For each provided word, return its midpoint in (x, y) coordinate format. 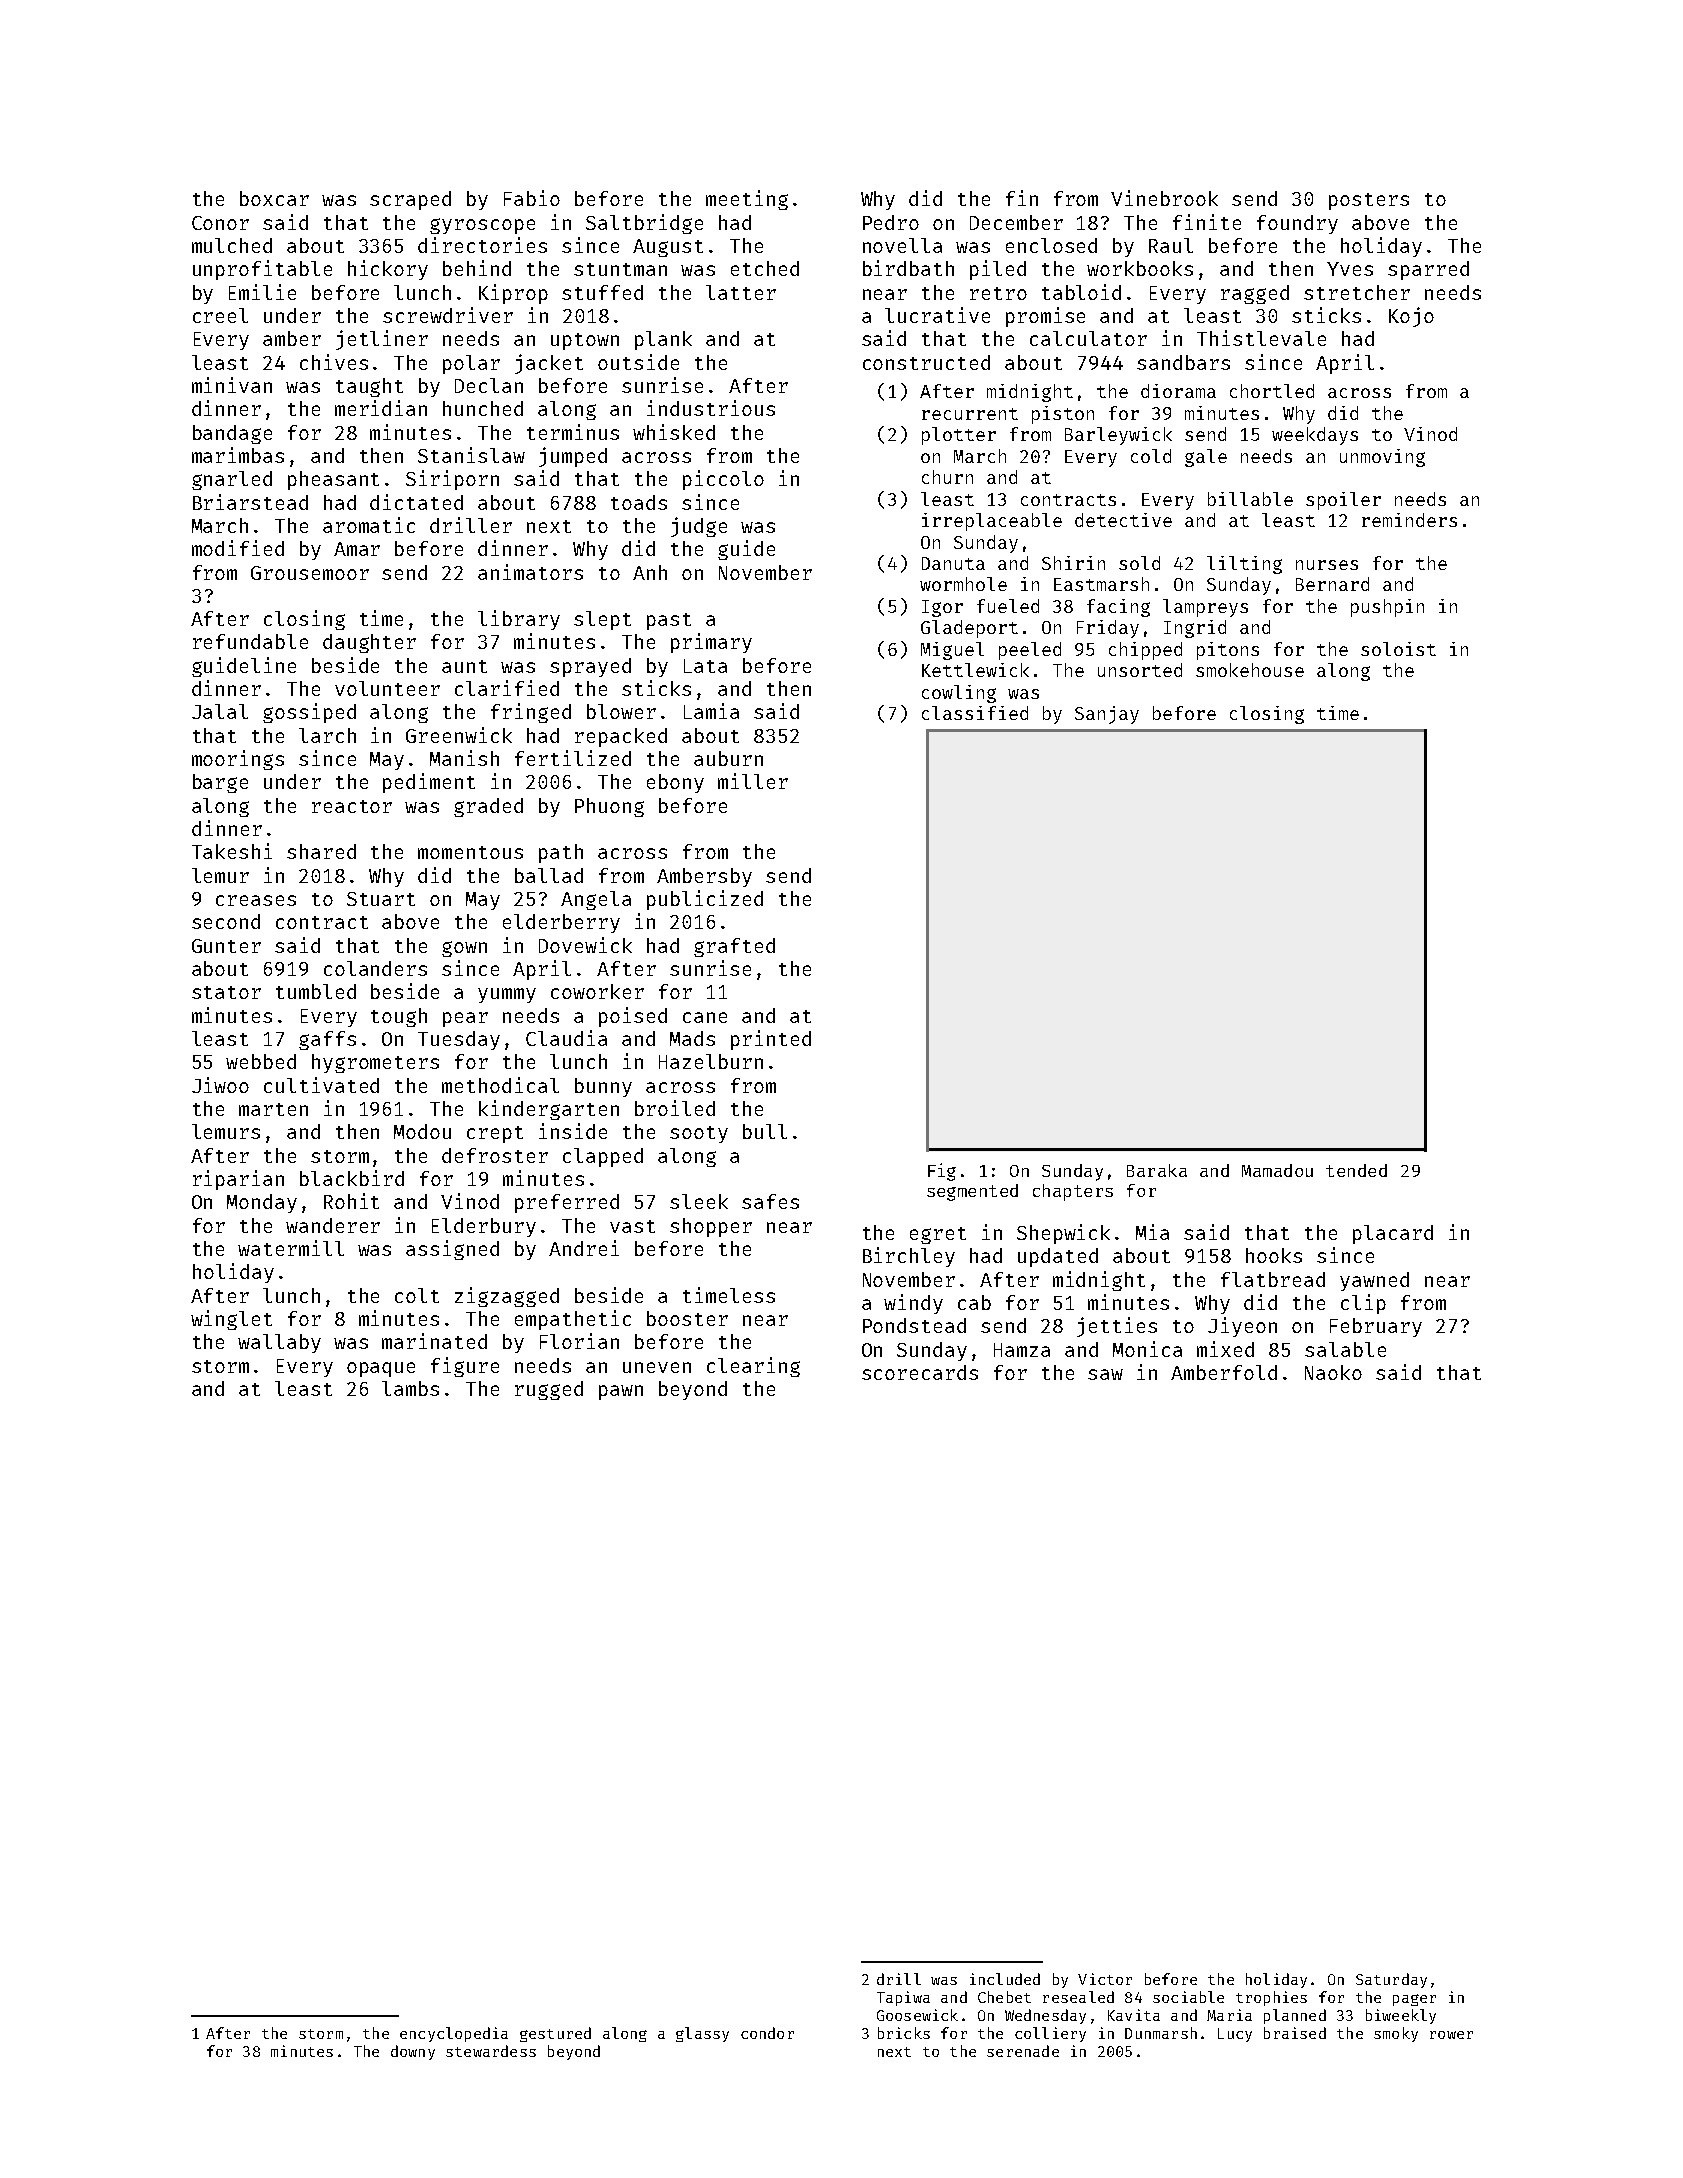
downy (413, 2052)
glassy (702, 2034)
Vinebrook (1164, 198)
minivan (232, 385)
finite (1207, 222)
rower (1451, 2035)
